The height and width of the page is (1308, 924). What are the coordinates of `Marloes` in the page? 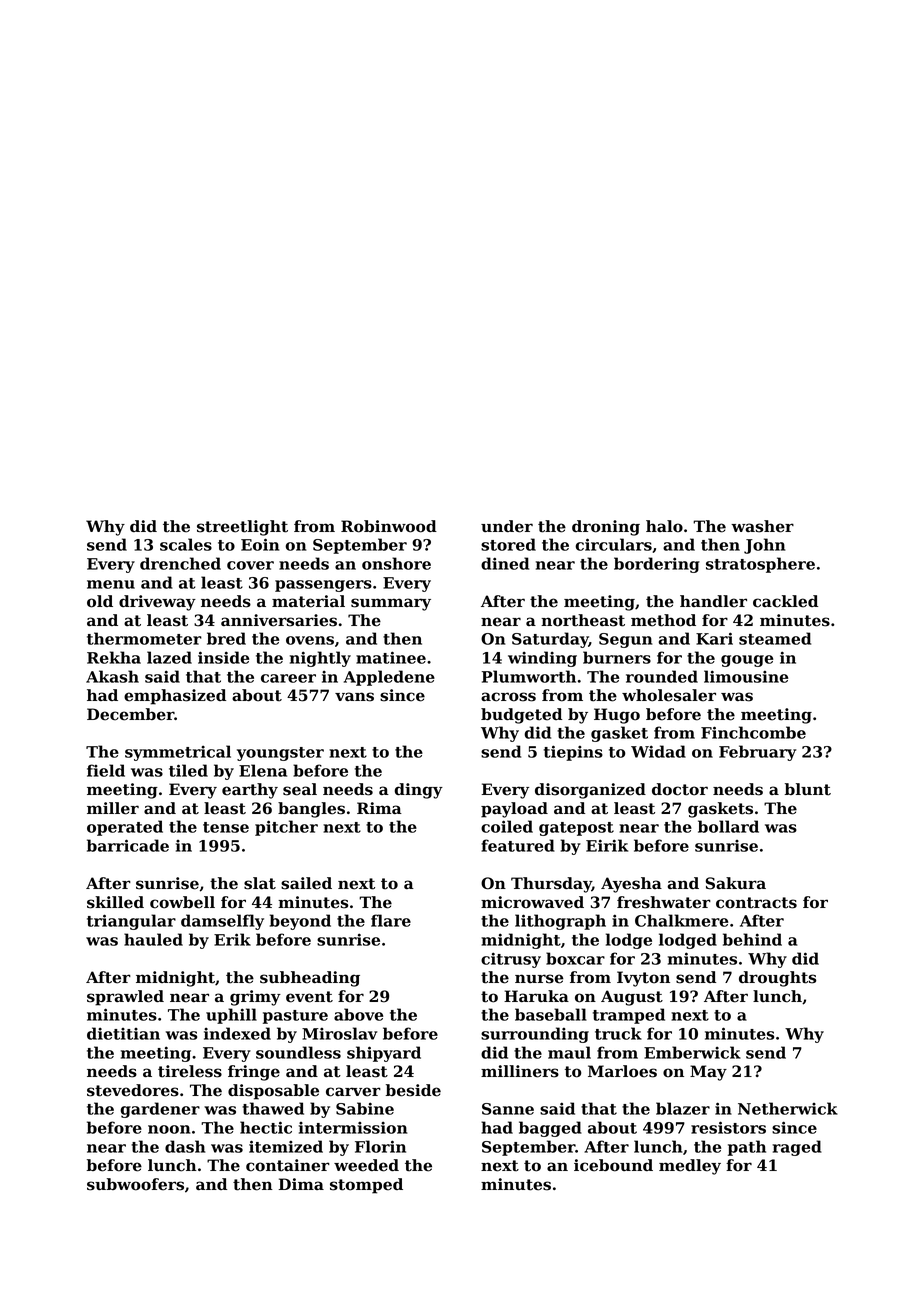 It's located at (622, 1071).
